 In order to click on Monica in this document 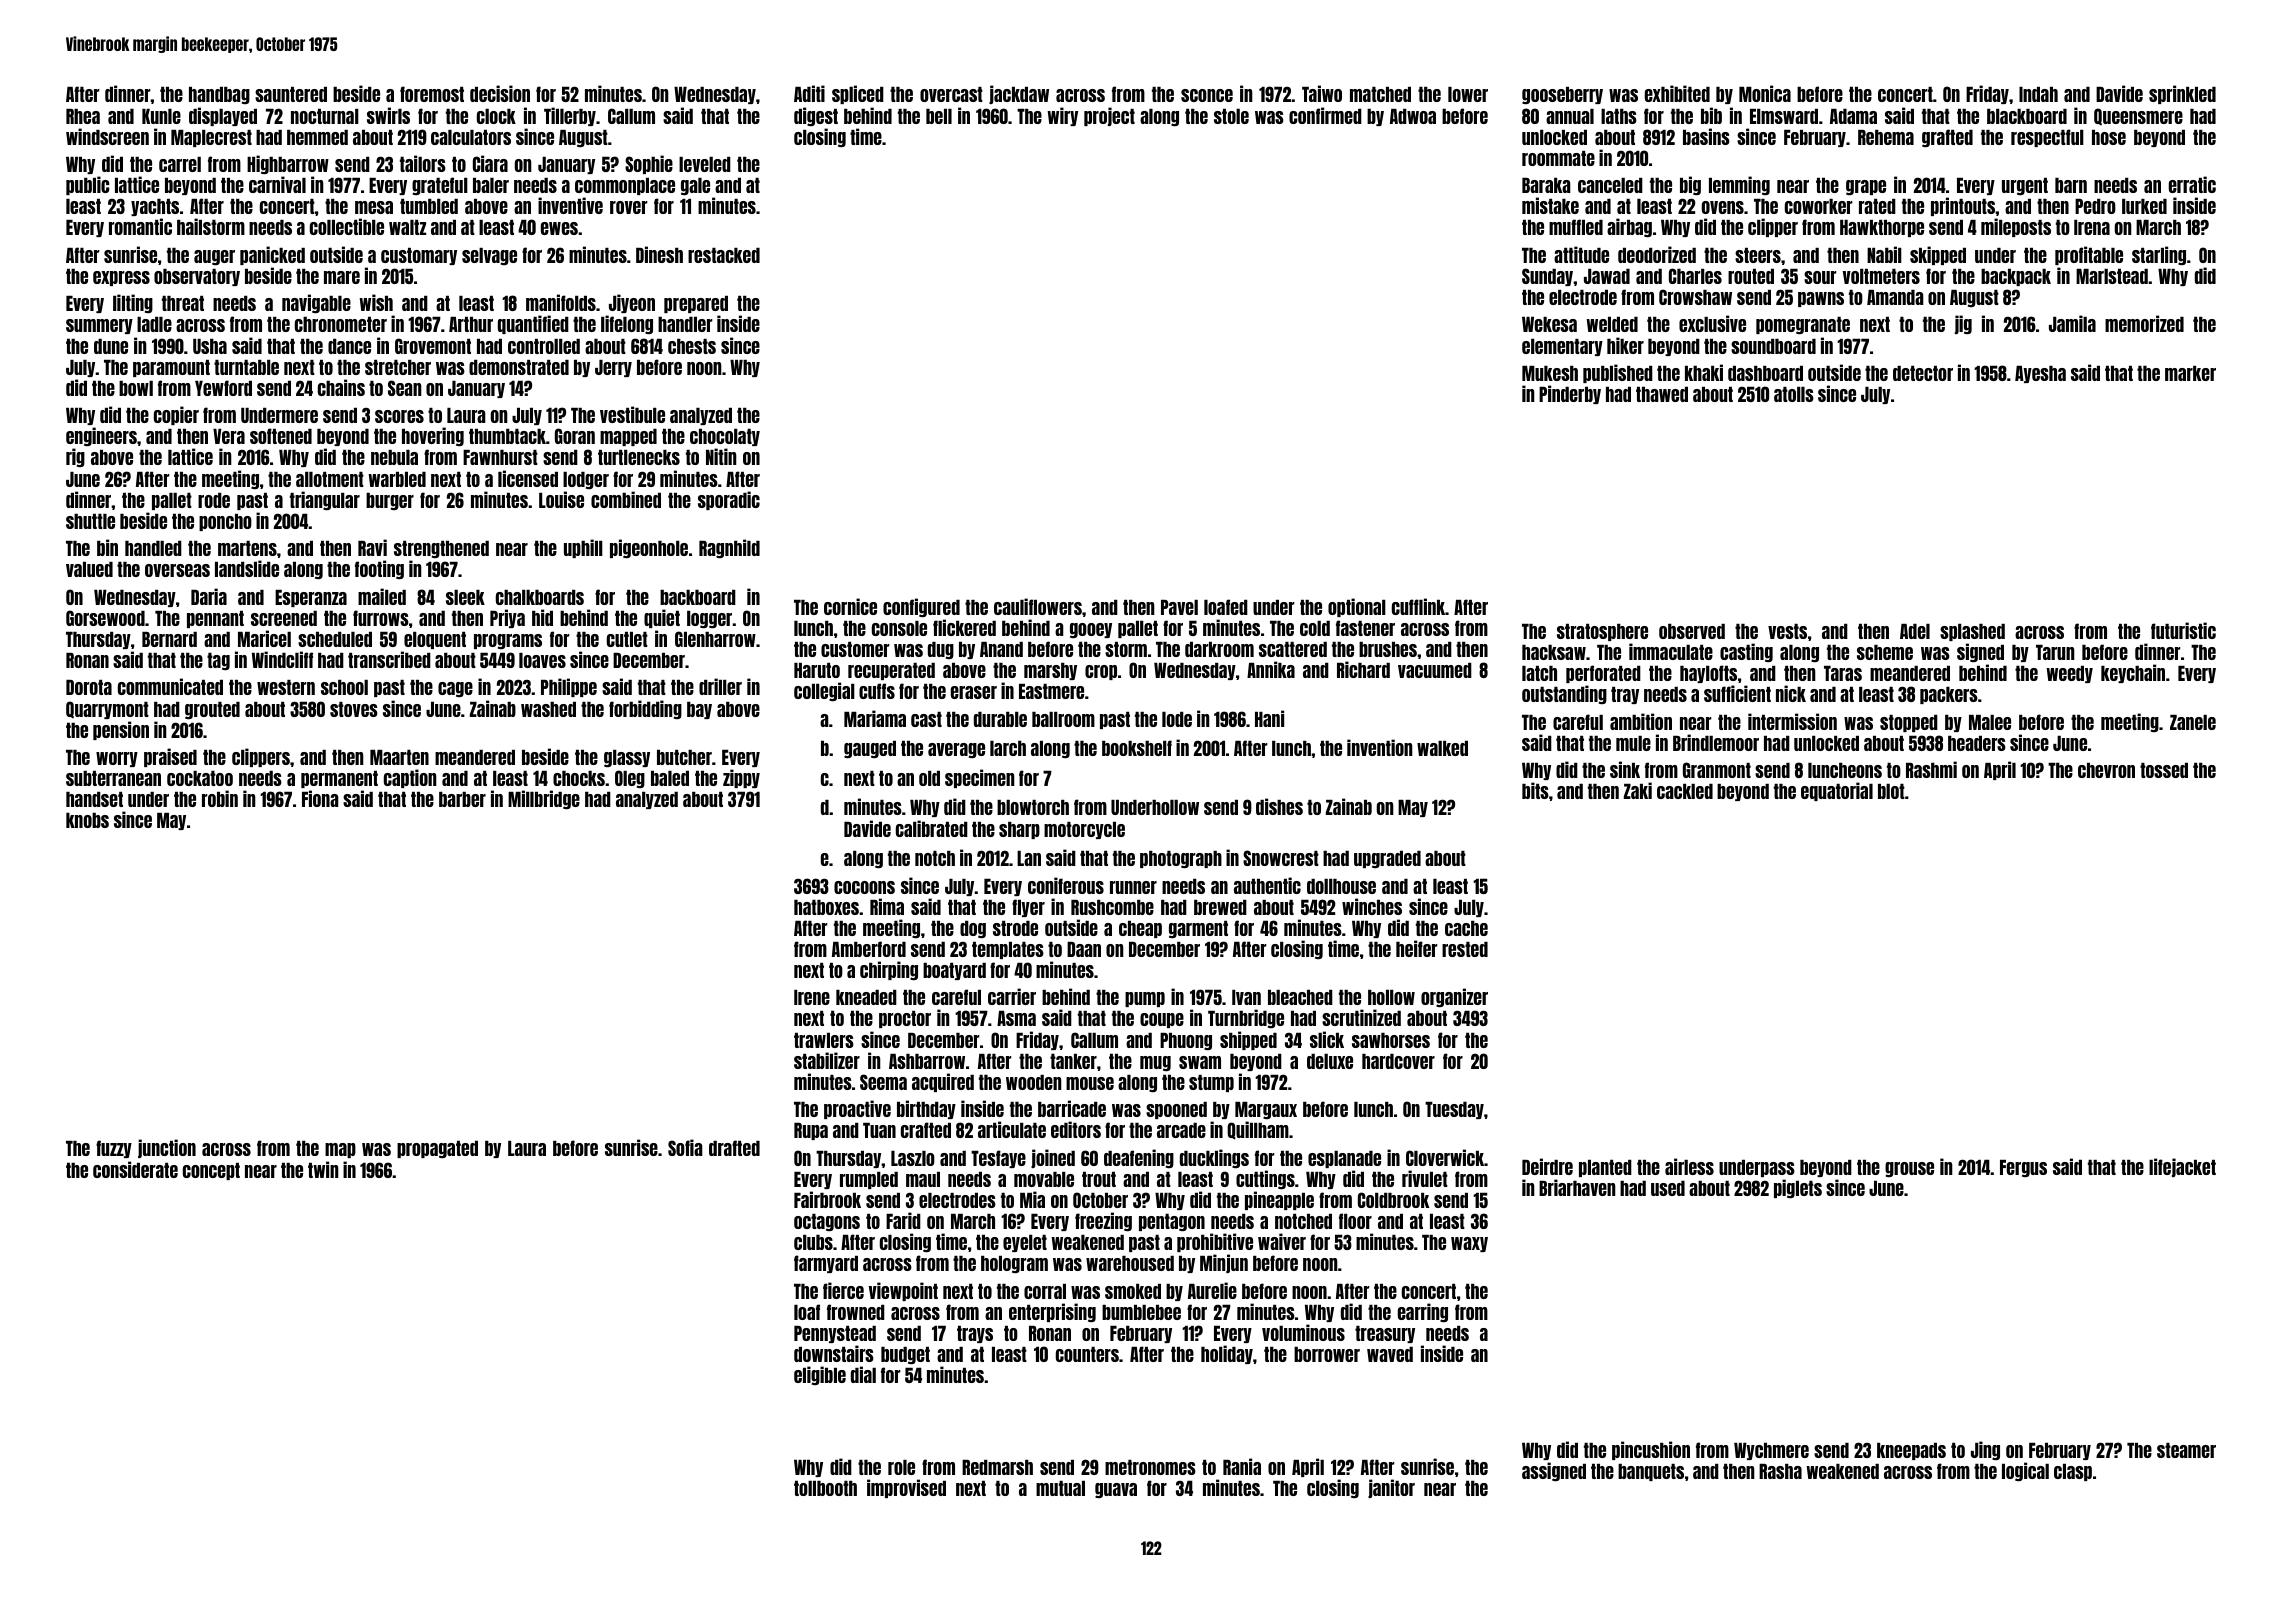, I will do `click(1765, 93)`.
